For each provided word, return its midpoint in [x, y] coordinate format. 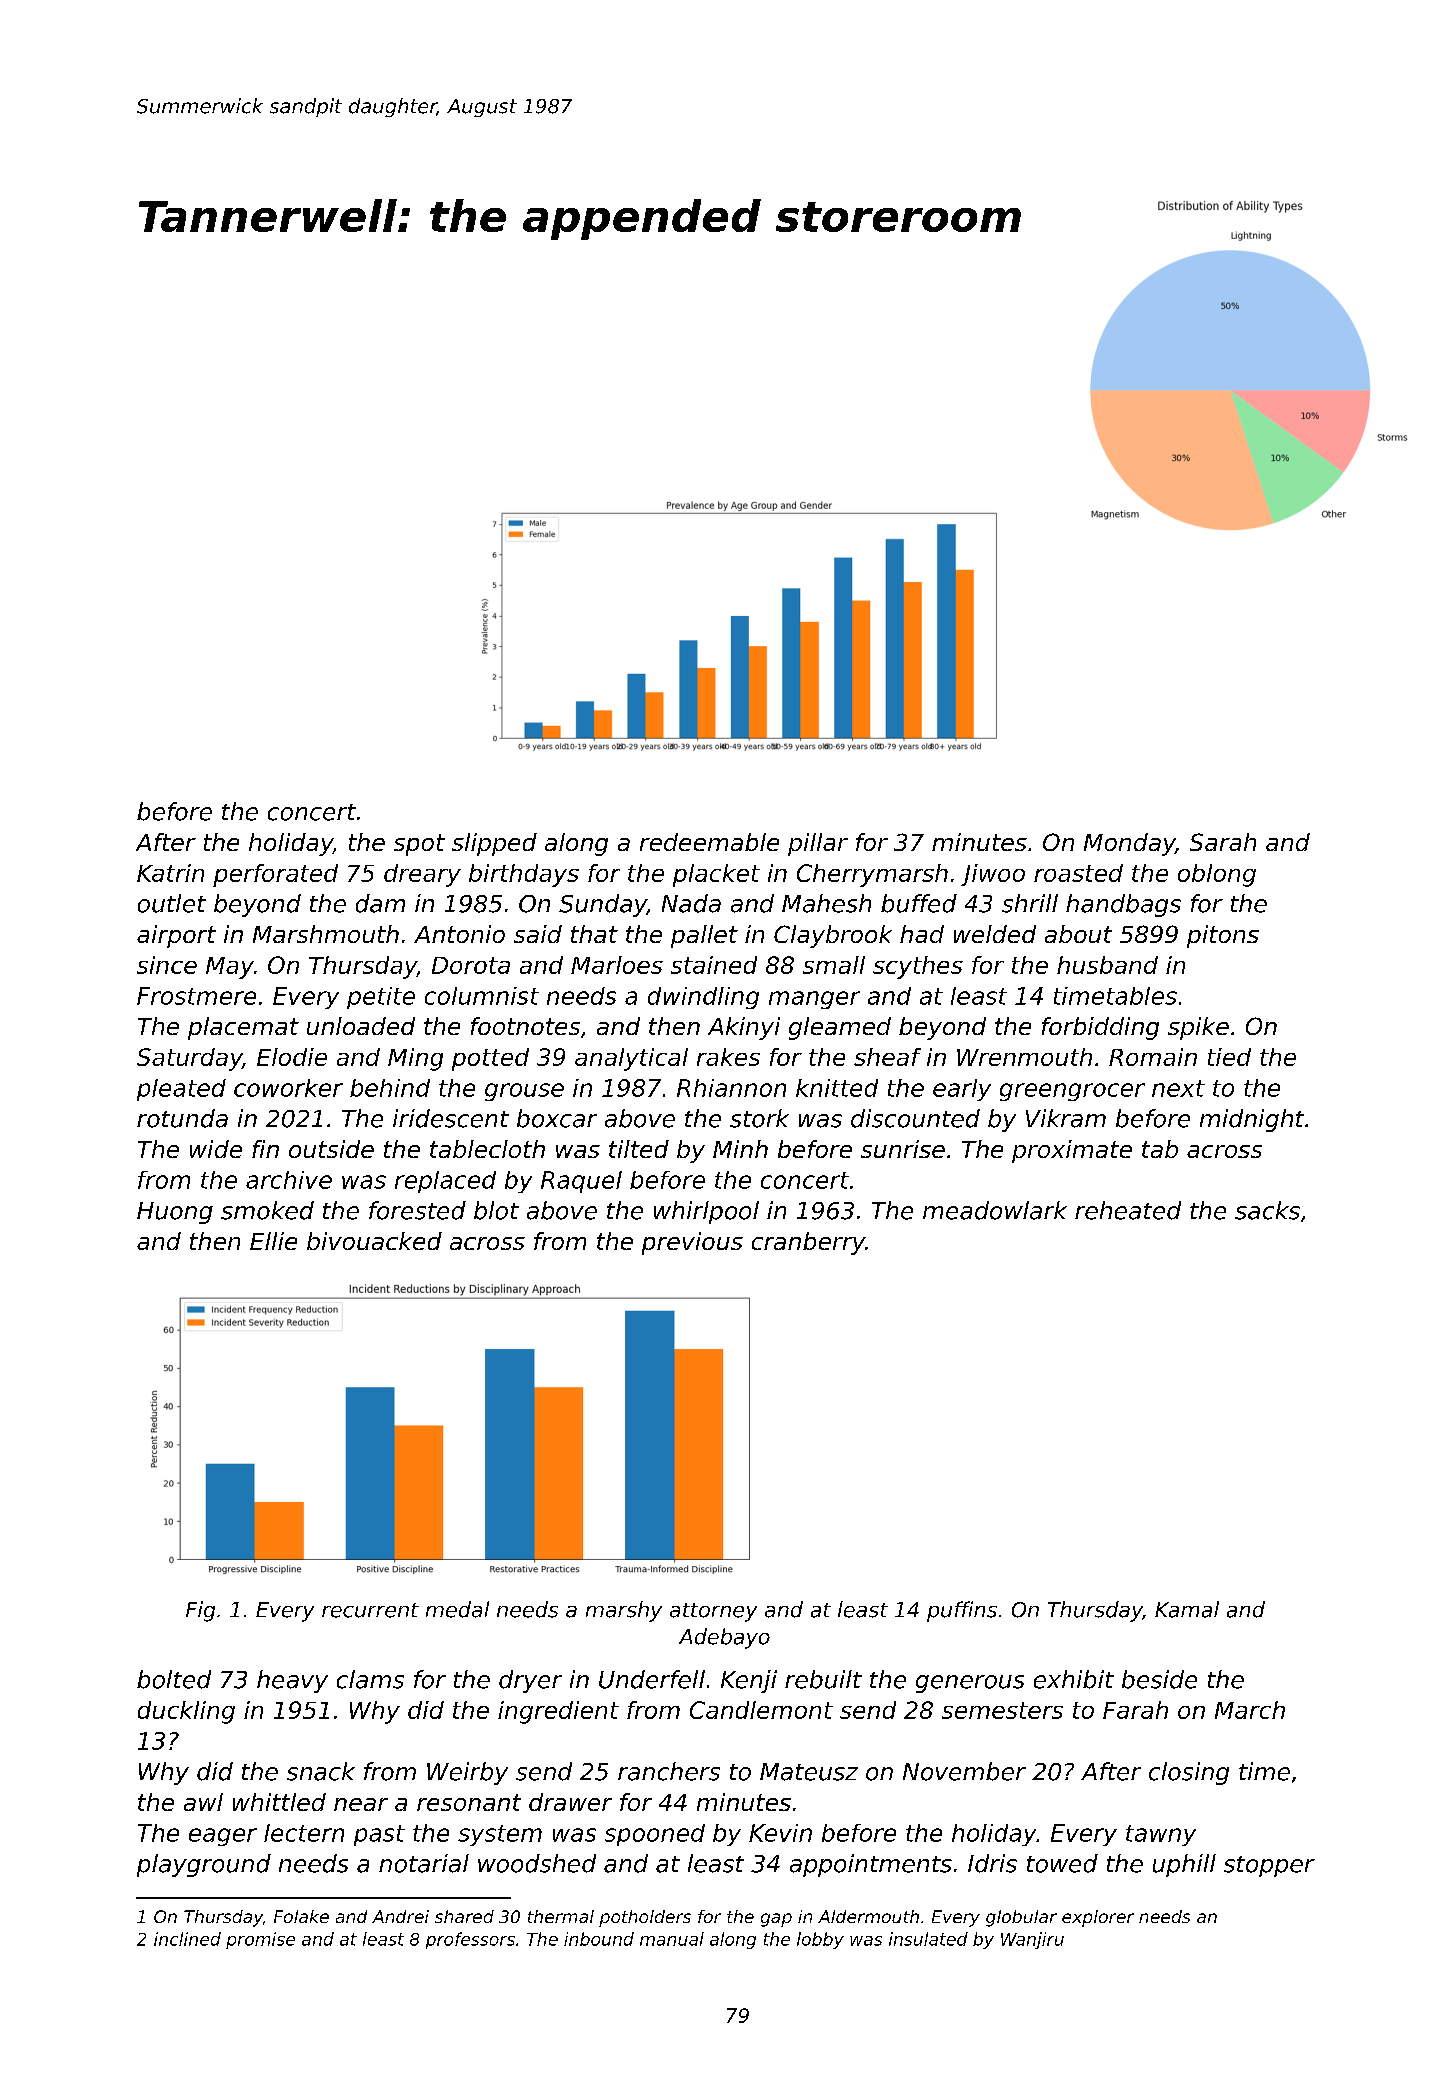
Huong [175, 1213]
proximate [1072, 1151]
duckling [186, 1712]
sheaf [887, 1057]
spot [419, 845]
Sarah [1223, 842]
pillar [818, 844]
